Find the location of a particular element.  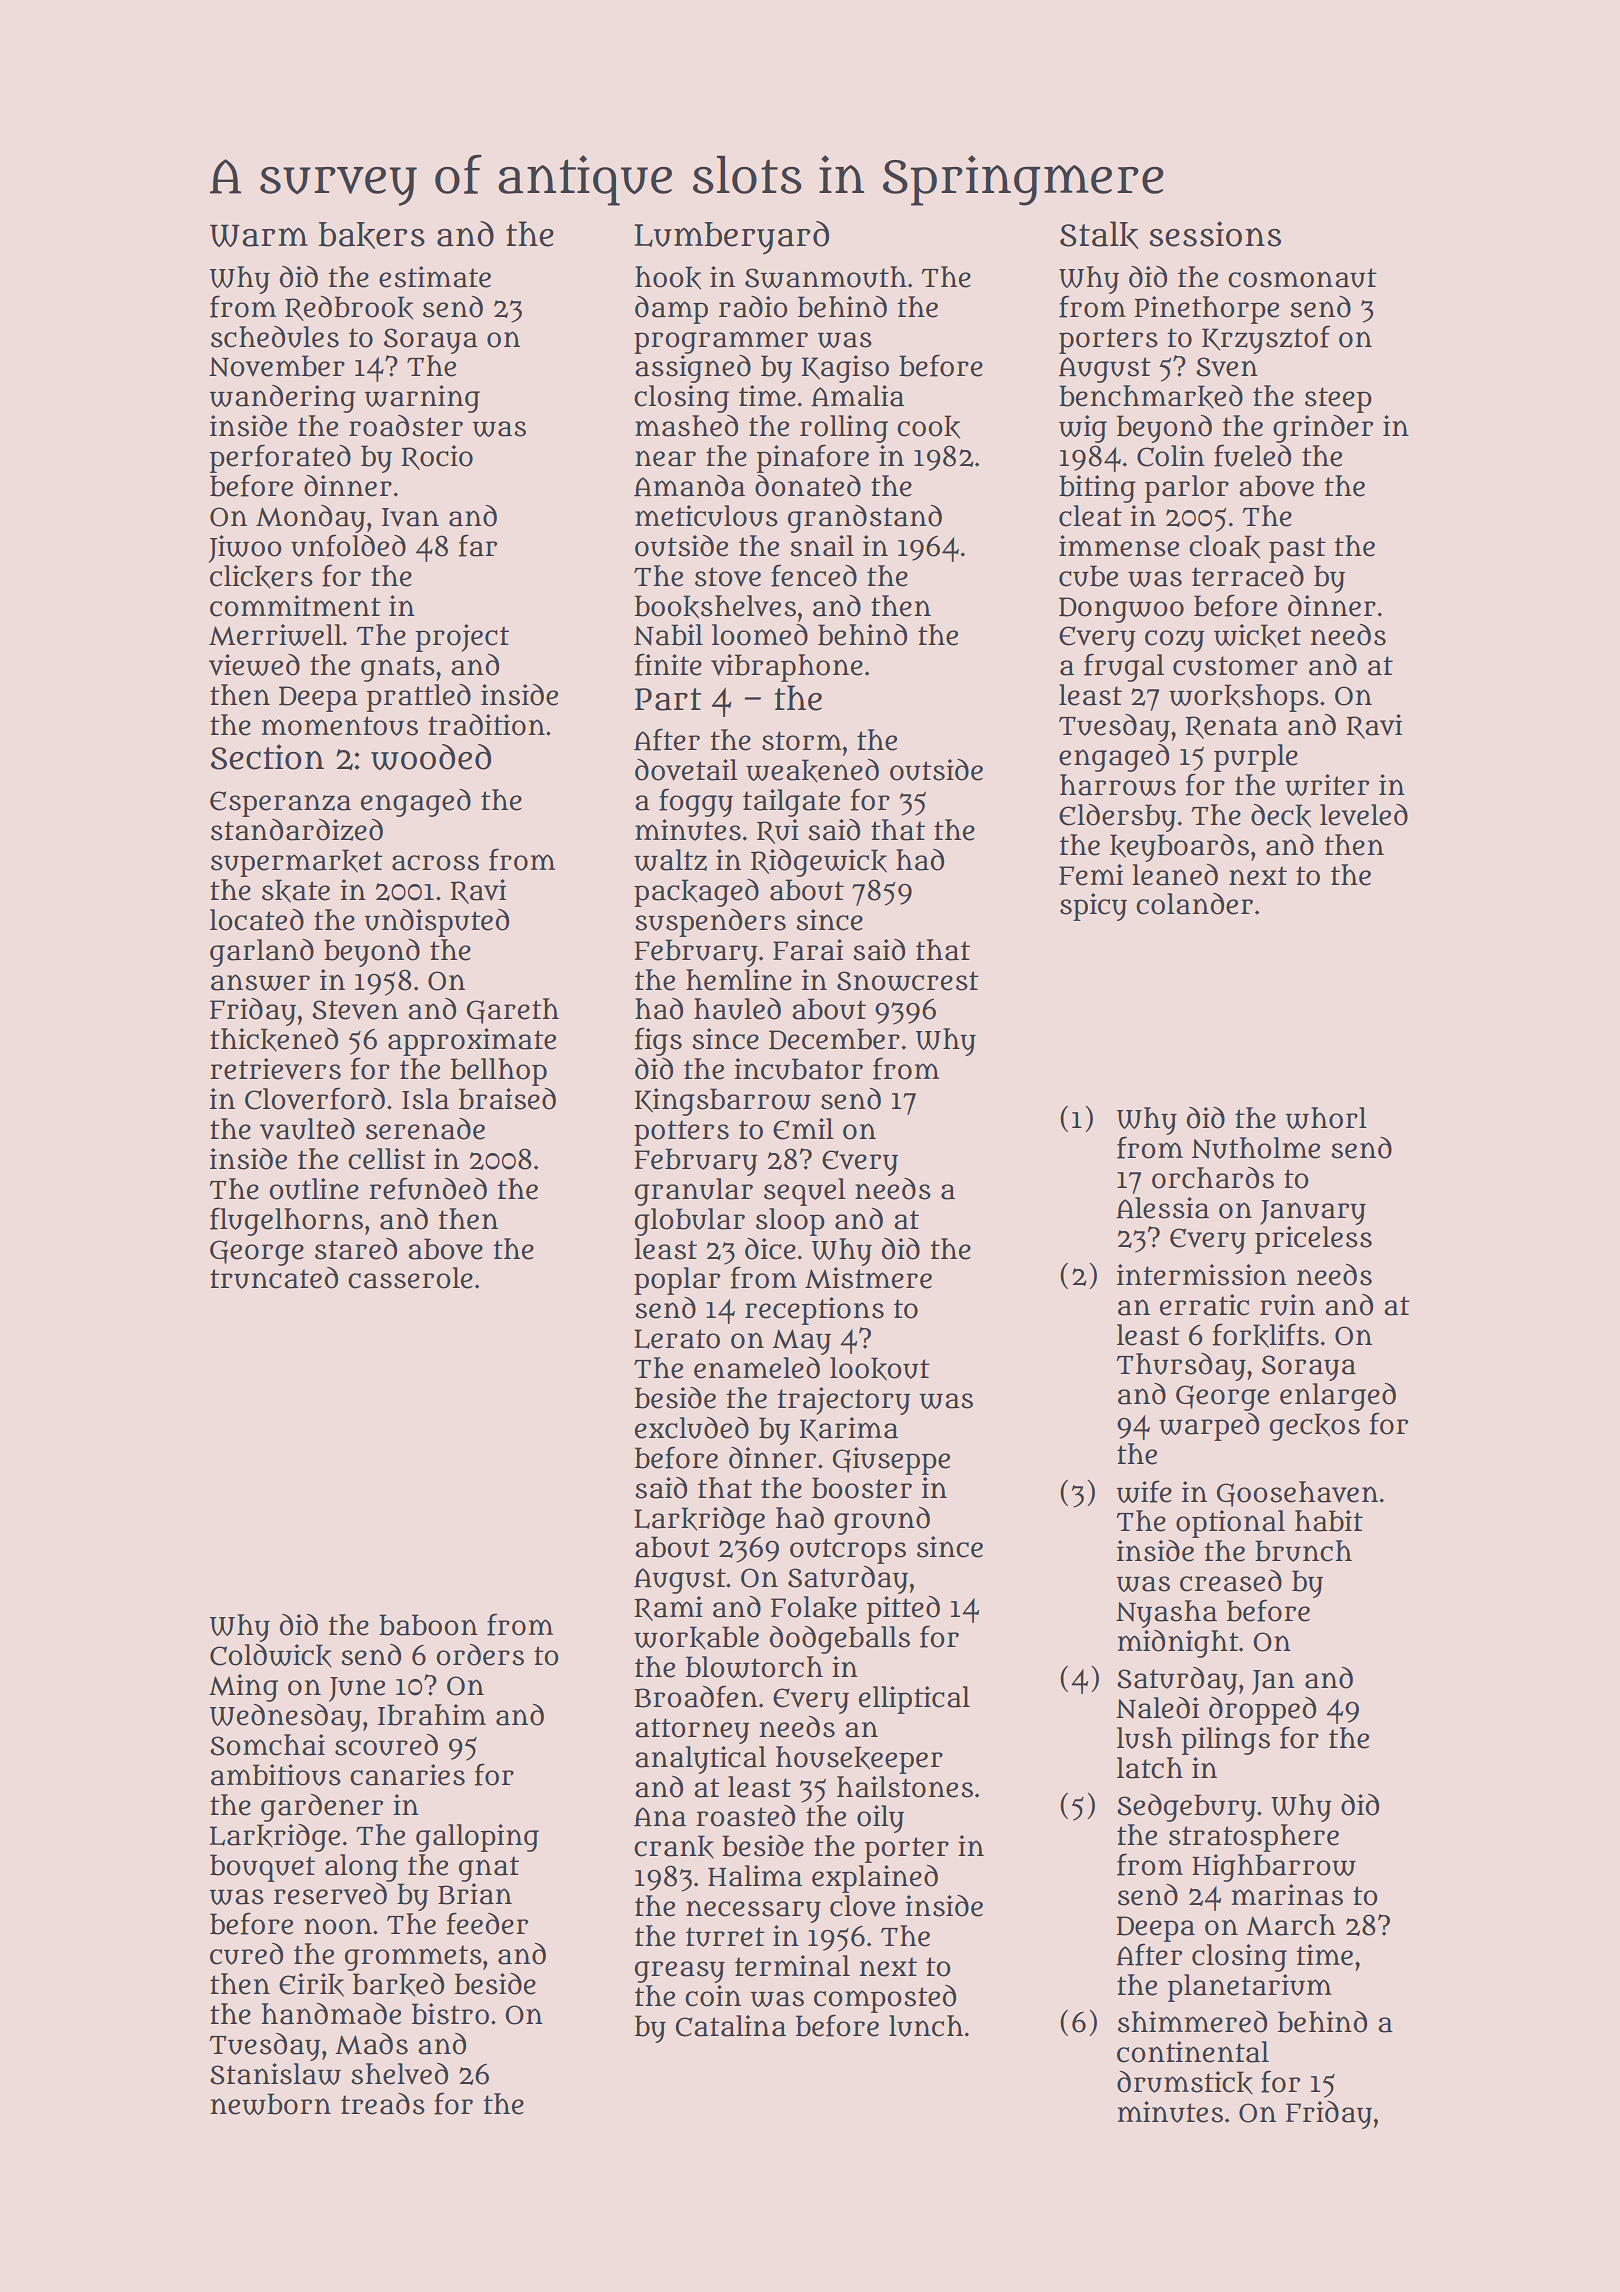

marinas is located at coordinates (1287, 1895).
